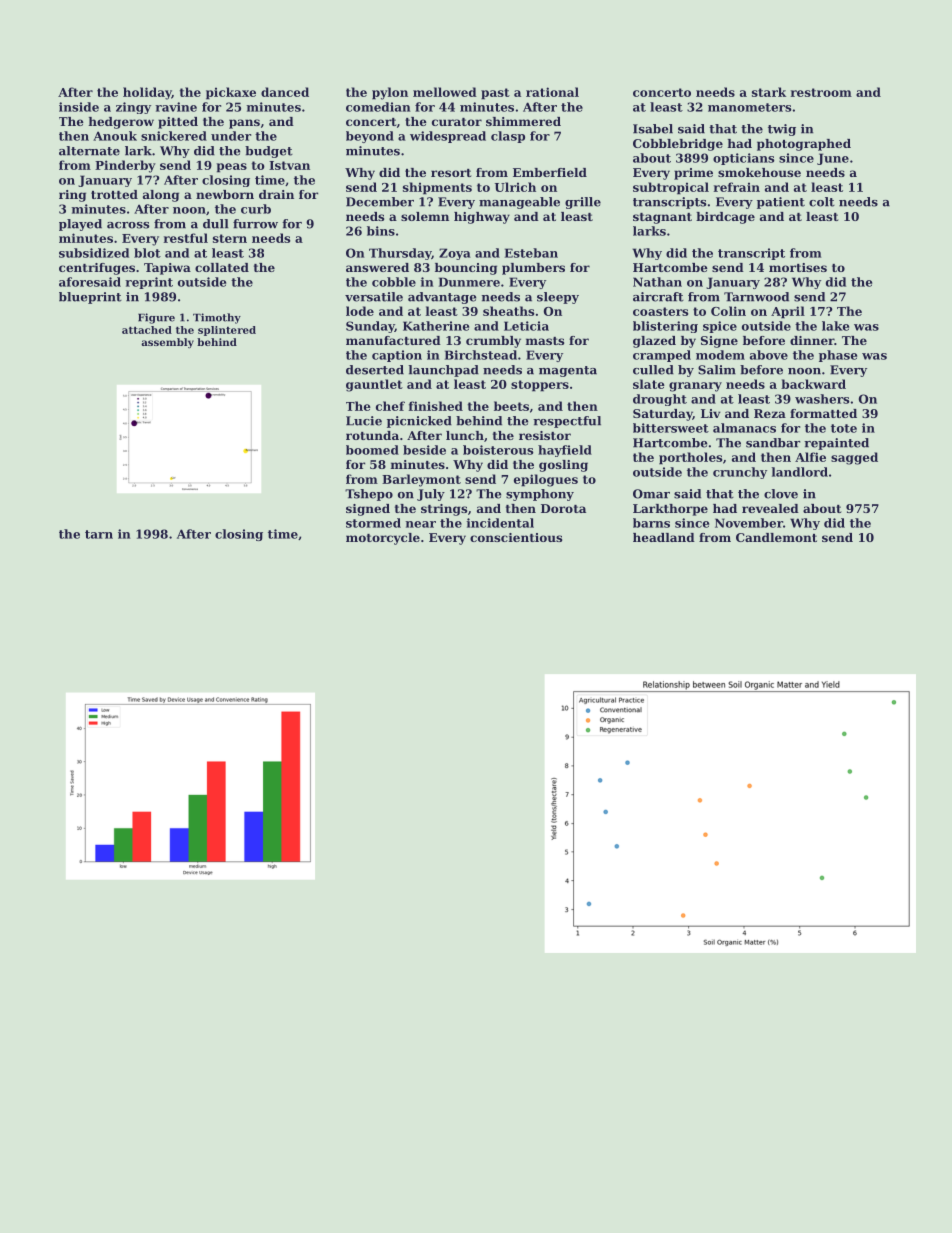  Describe the element at coordinates (695, 387) in the page. I see `granary` at that location.
